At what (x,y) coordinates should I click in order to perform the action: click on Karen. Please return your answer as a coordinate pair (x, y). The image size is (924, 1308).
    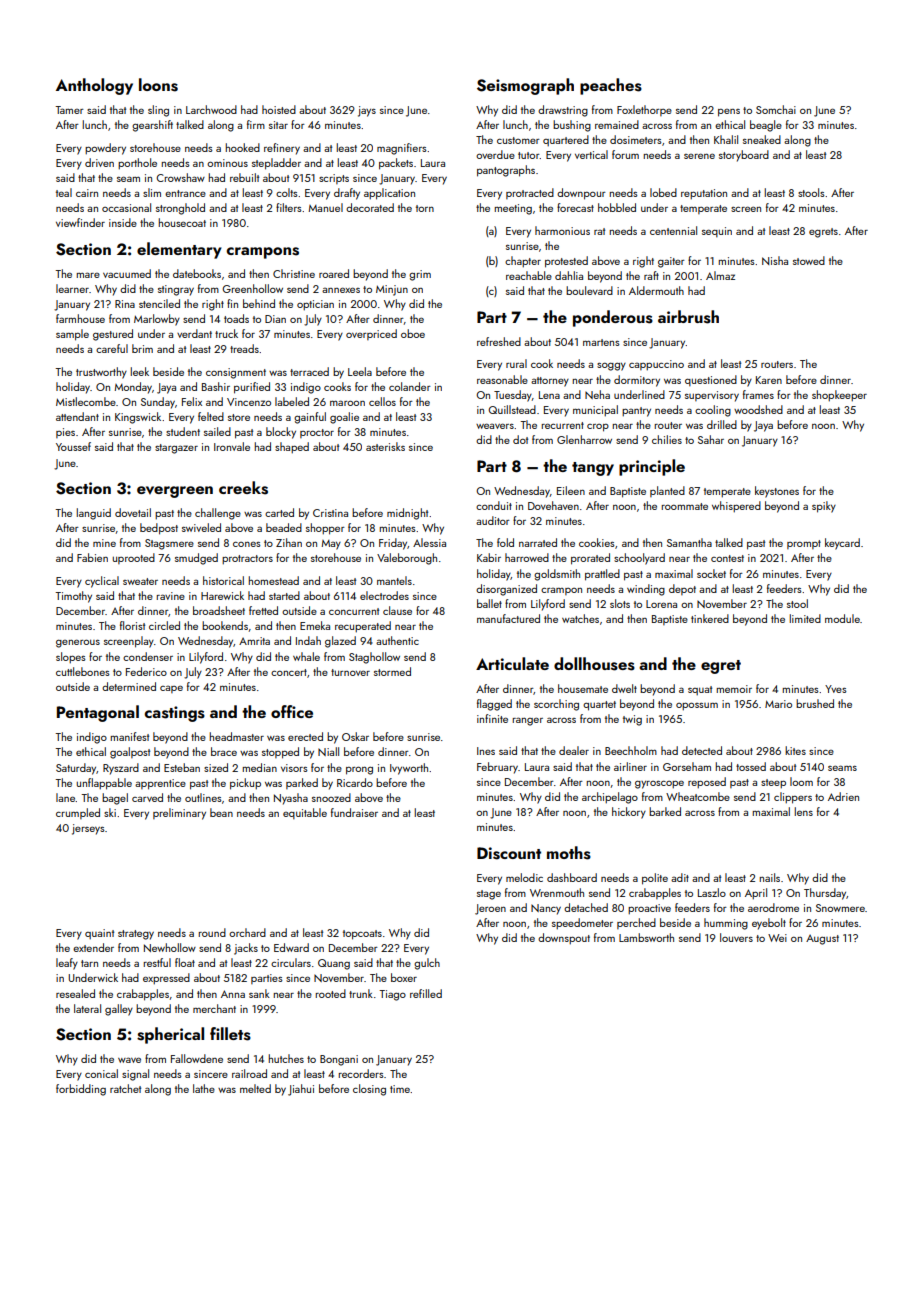
    Looking at the image, I should click on (769, 380).
